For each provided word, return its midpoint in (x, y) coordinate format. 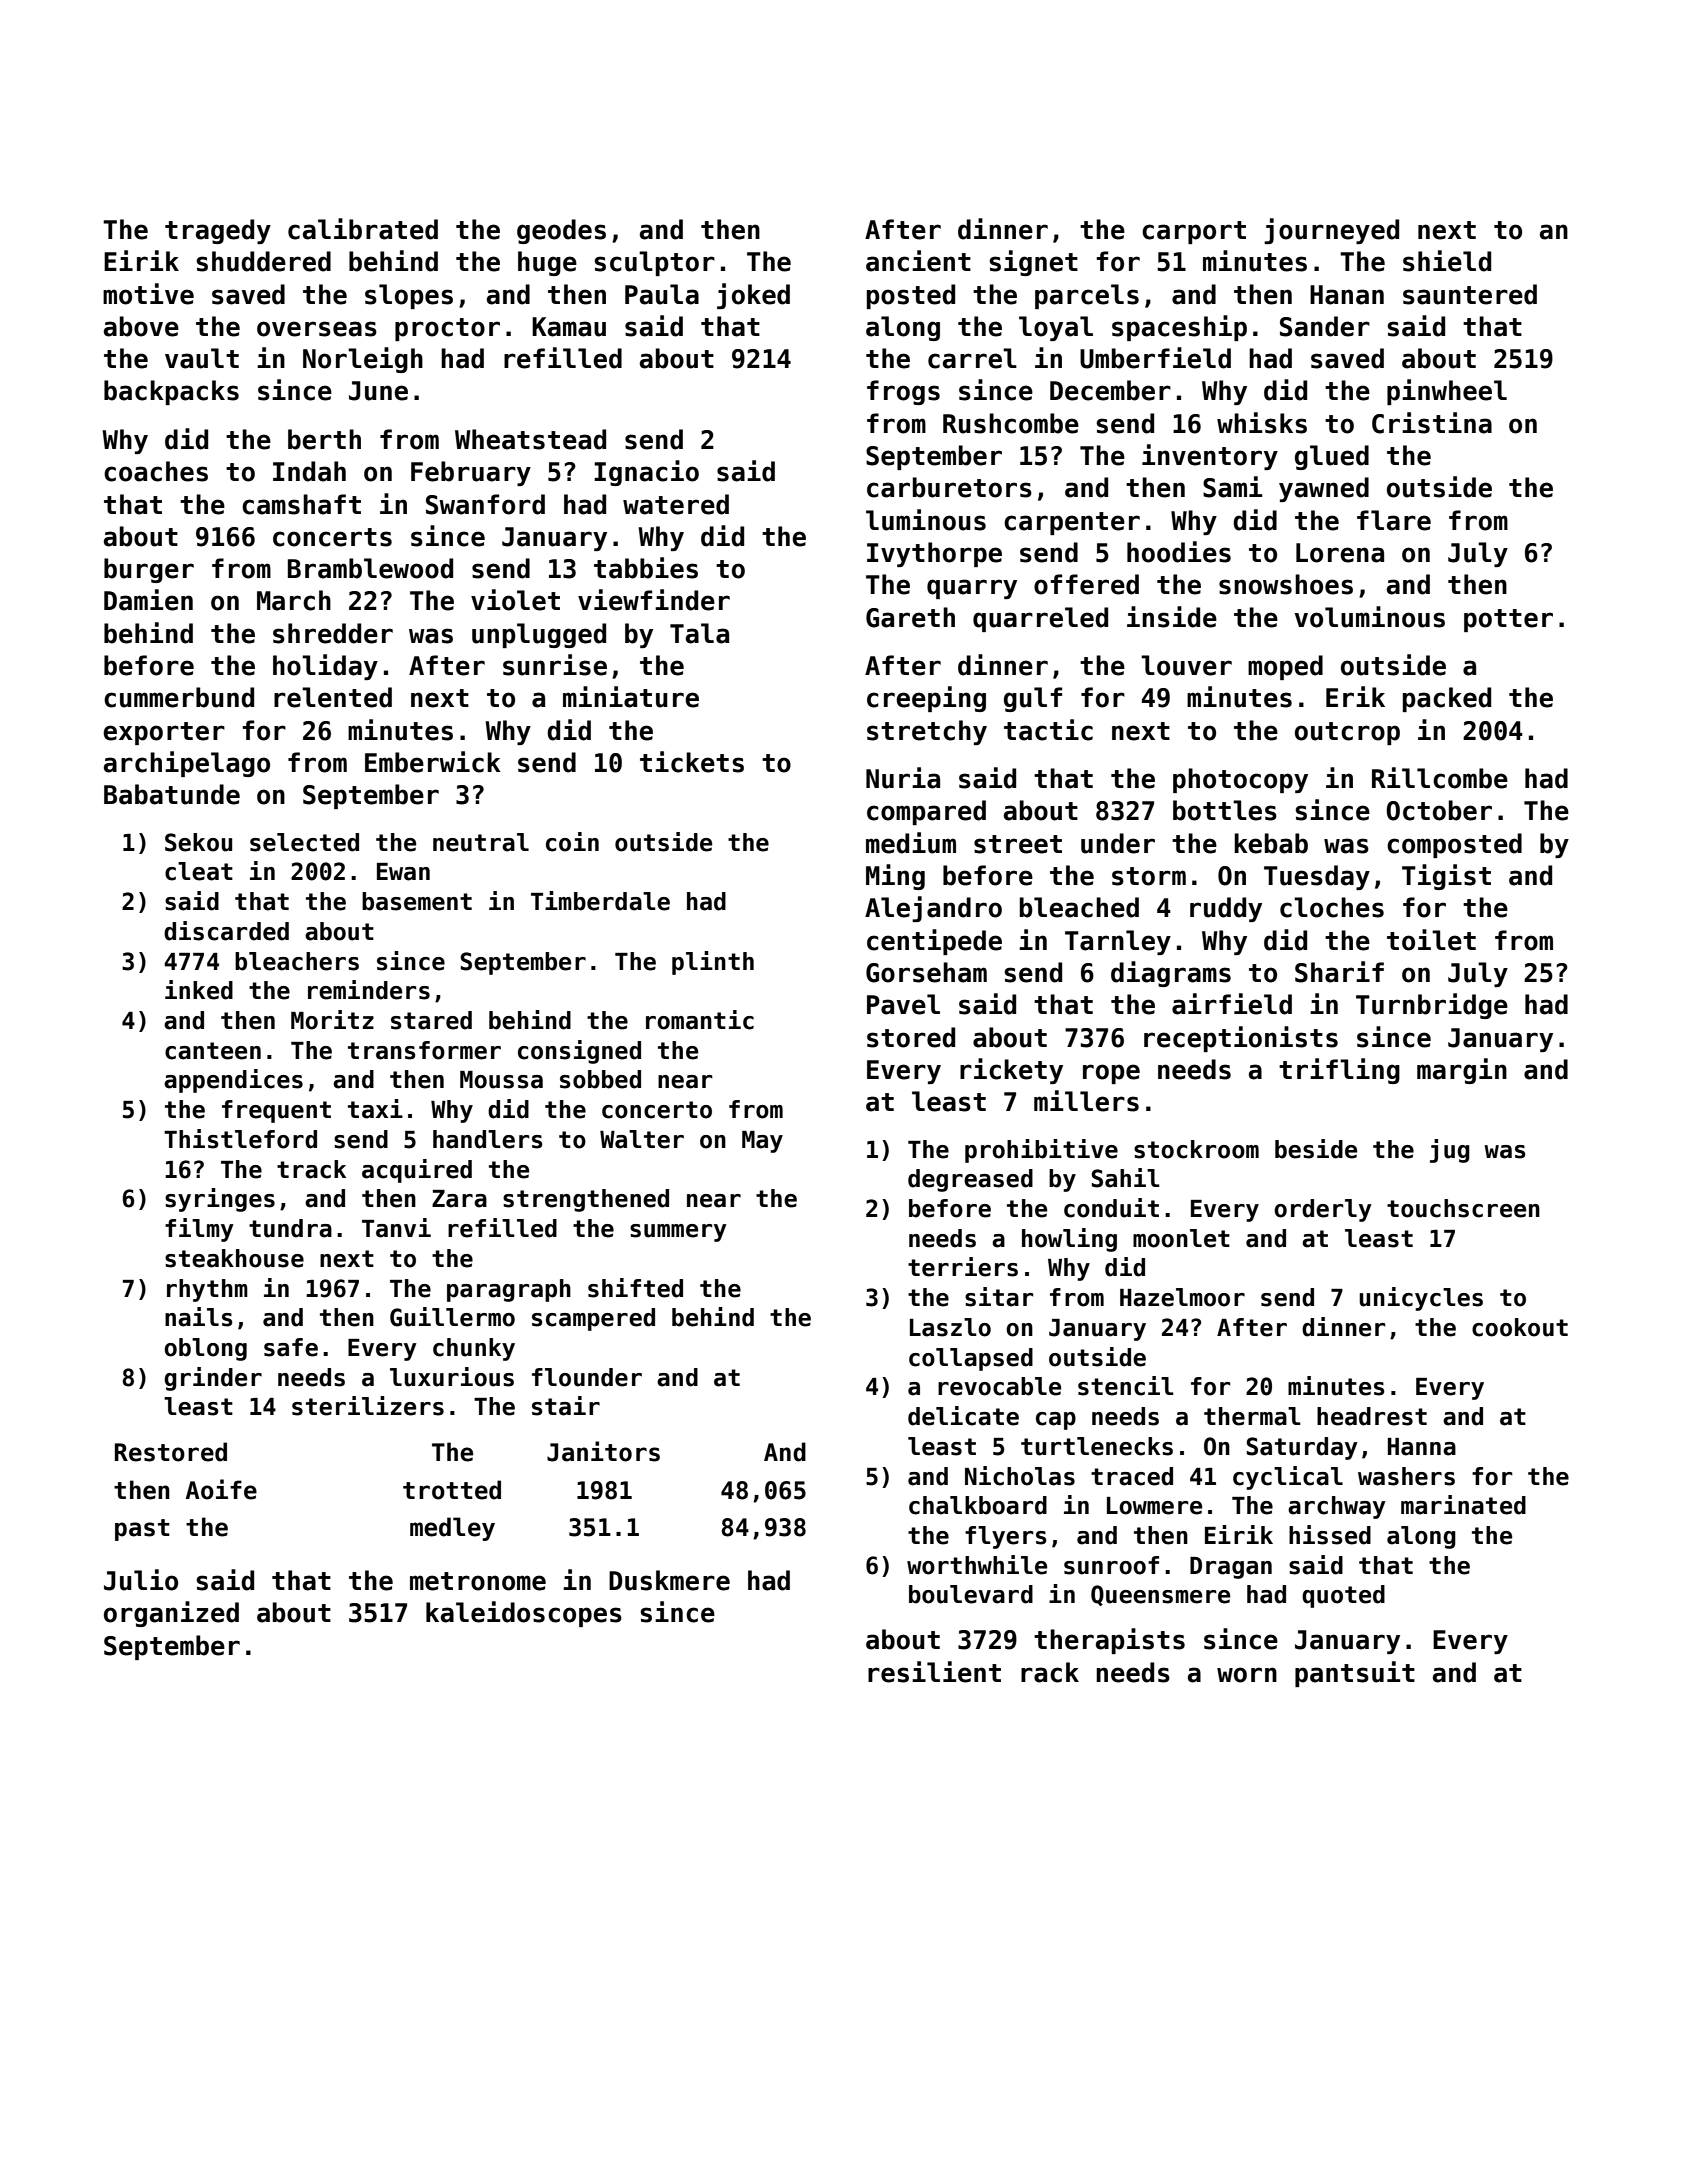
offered (1086, 584)
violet (515, 600)
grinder (213, 1379)
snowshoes (1286, 584)
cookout (1520, 1327)
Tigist (1446, 877)
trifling (1339, 1071)
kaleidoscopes (524, 1614)
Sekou (198, 842)
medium (911, 843)
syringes (220, 1200)
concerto (657, 1110)
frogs (903, 392)
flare (1394, 520)
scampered (593, 1319)
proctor (447, 329)
